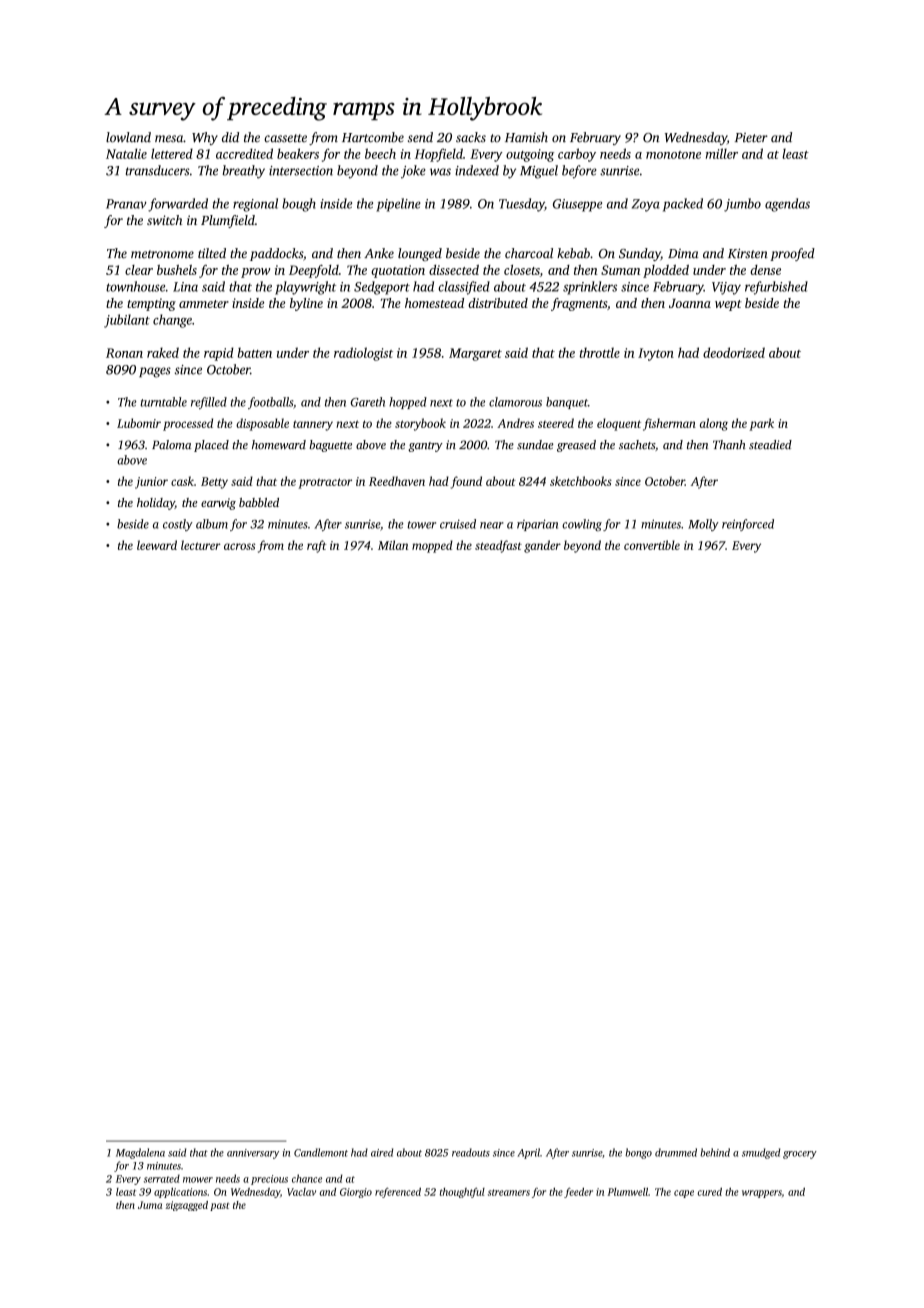 The width and height of the image is (924, 1308). What do you see at coordinates (262, 424) in the image?
I see `disposable` at bounding box center [262, 424].
